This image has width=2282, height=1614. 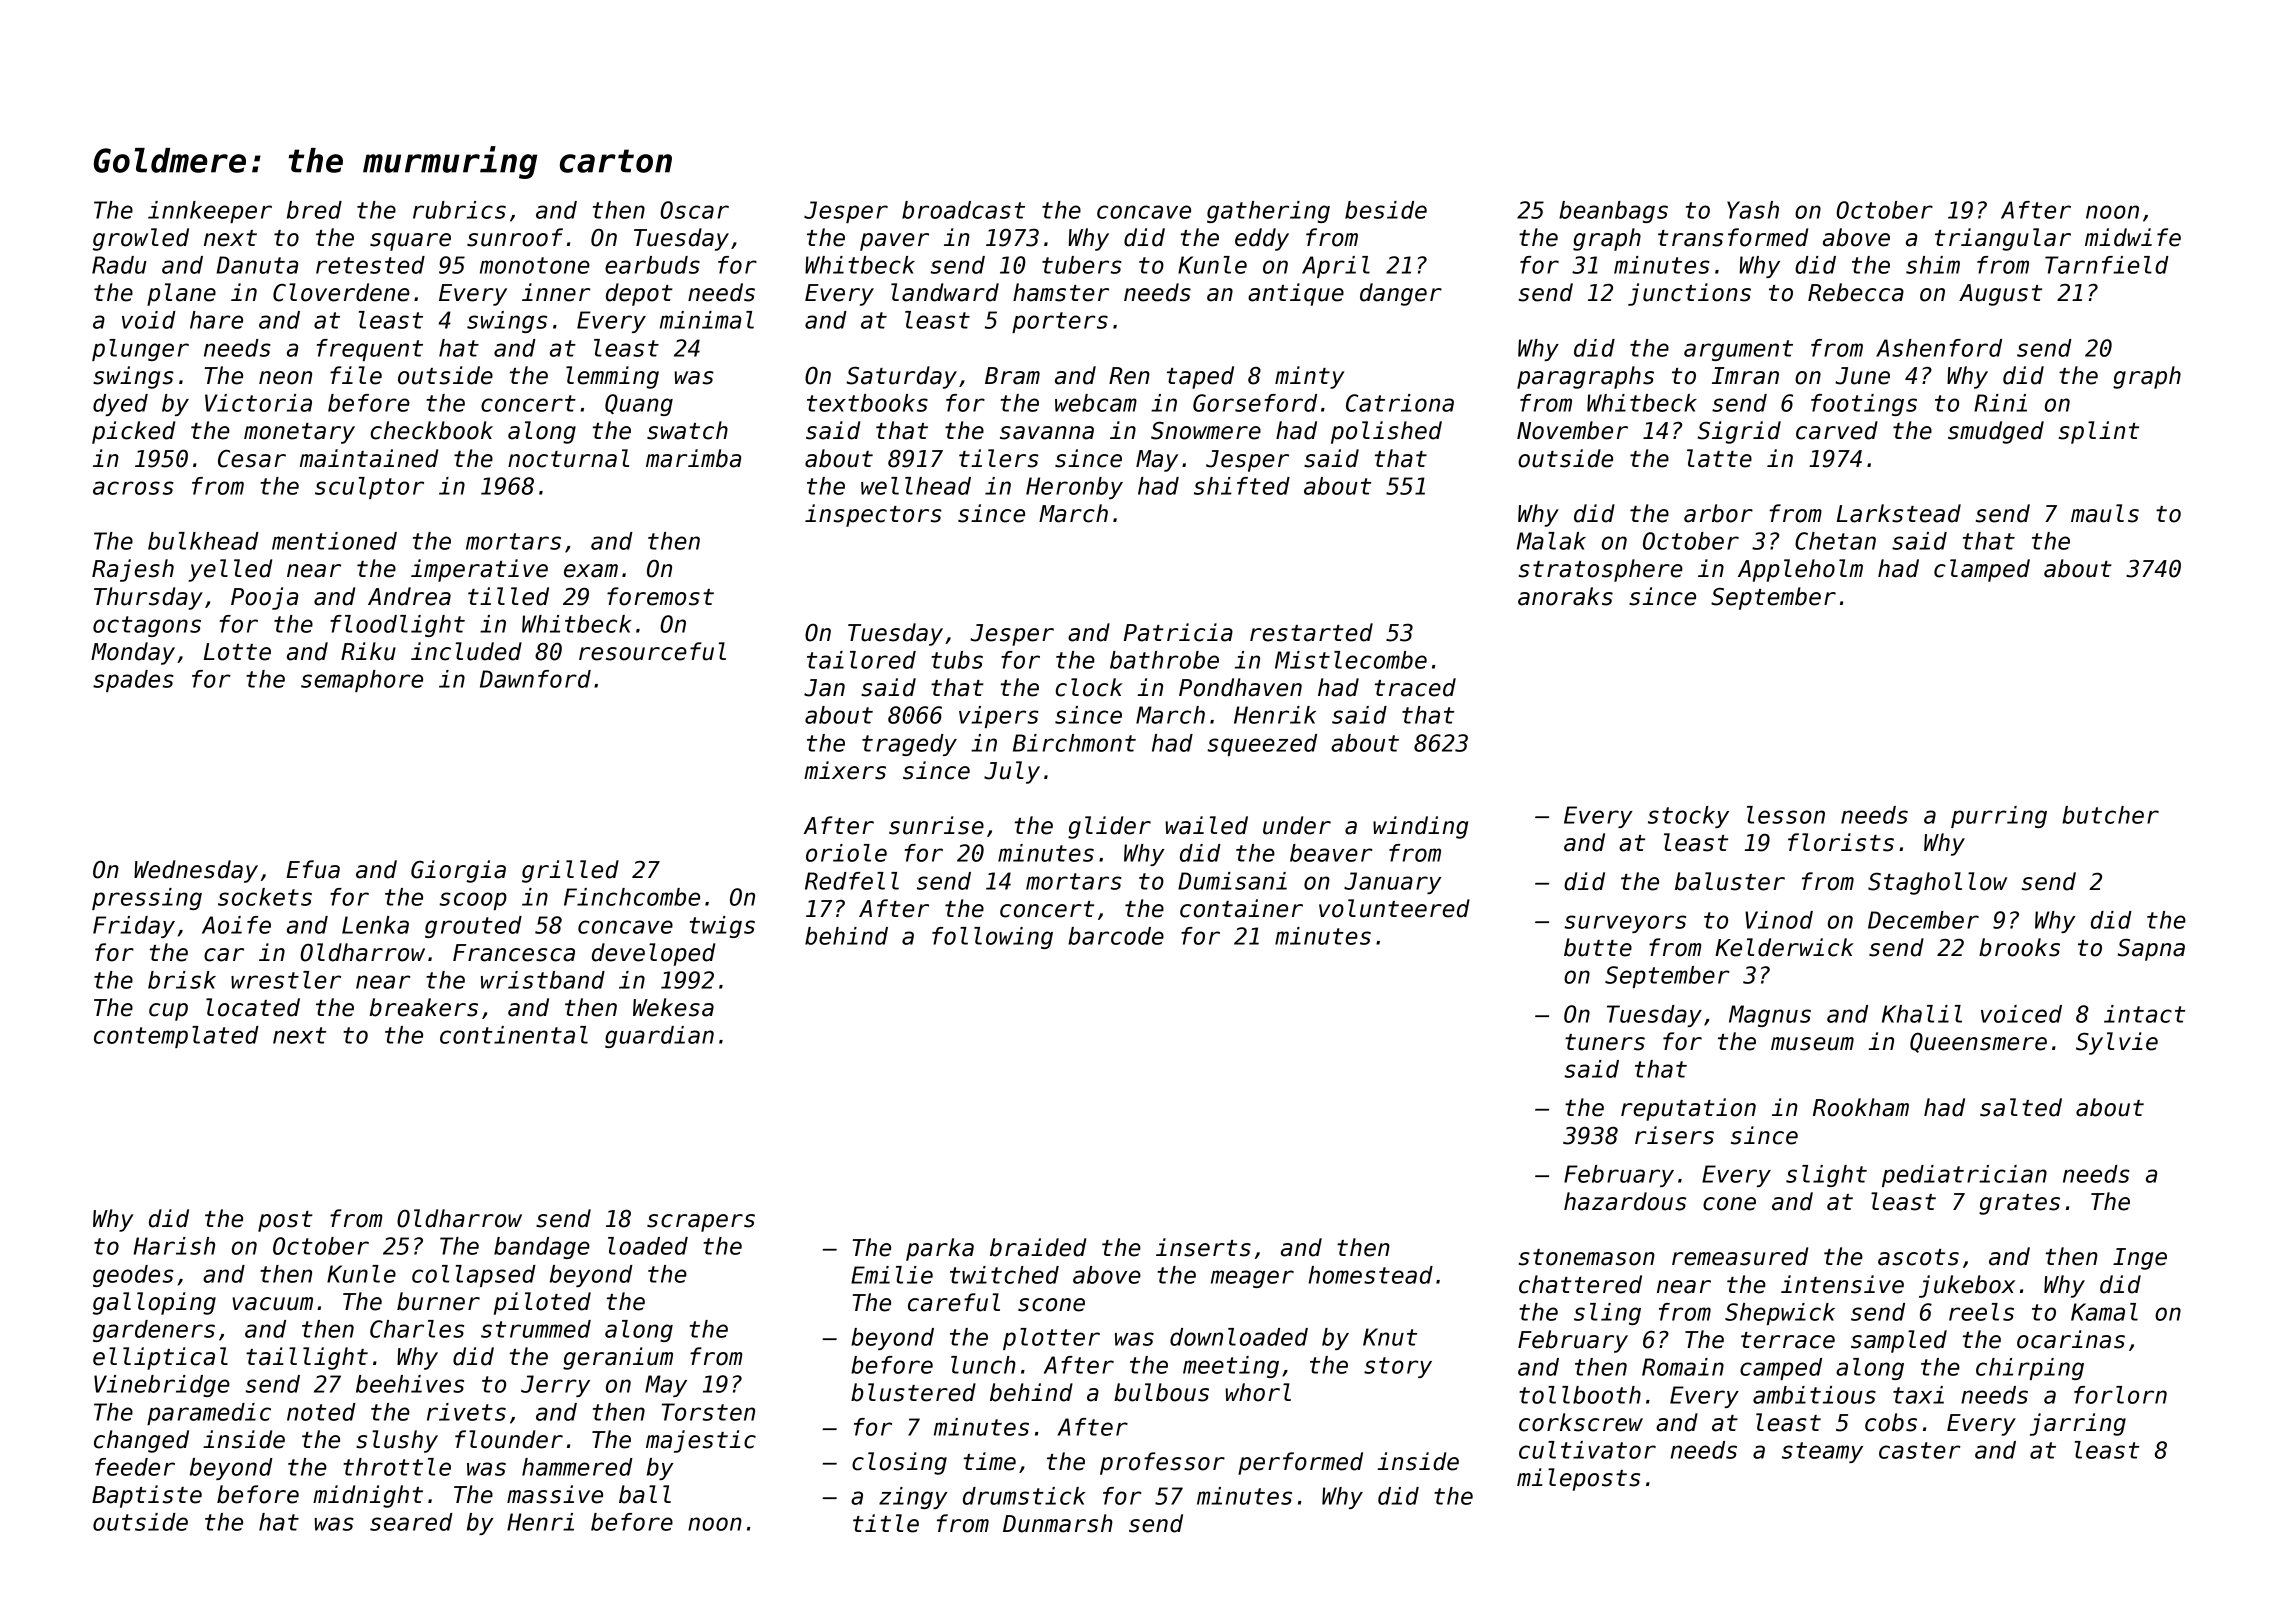 What do you see at coordinates (1937, 883) in the image?
I see `Staghollow` at bounding box center [1937, 883].
